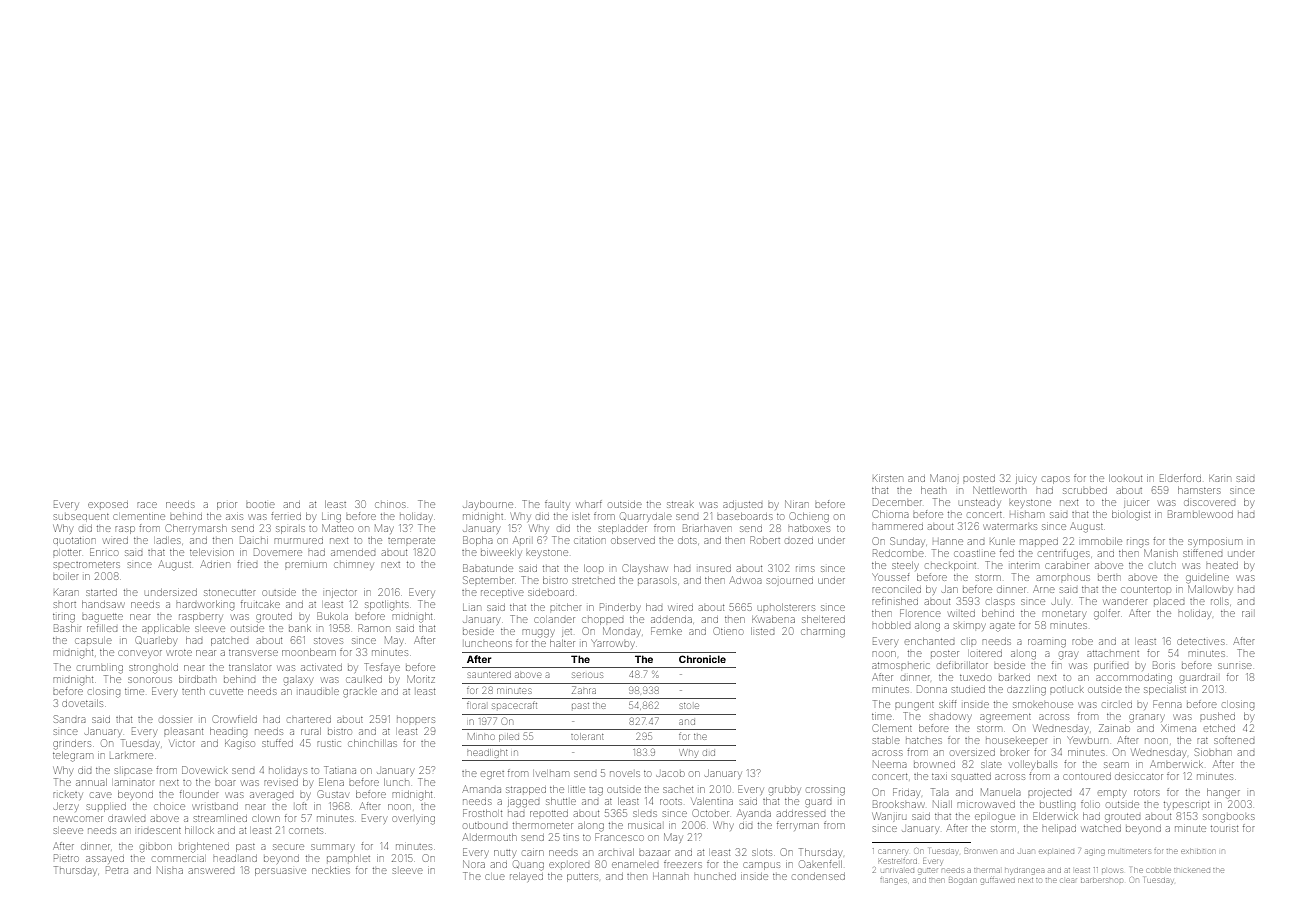  Describe the element at coordinates (968, 642) in the image. I see `clip` at that location.
